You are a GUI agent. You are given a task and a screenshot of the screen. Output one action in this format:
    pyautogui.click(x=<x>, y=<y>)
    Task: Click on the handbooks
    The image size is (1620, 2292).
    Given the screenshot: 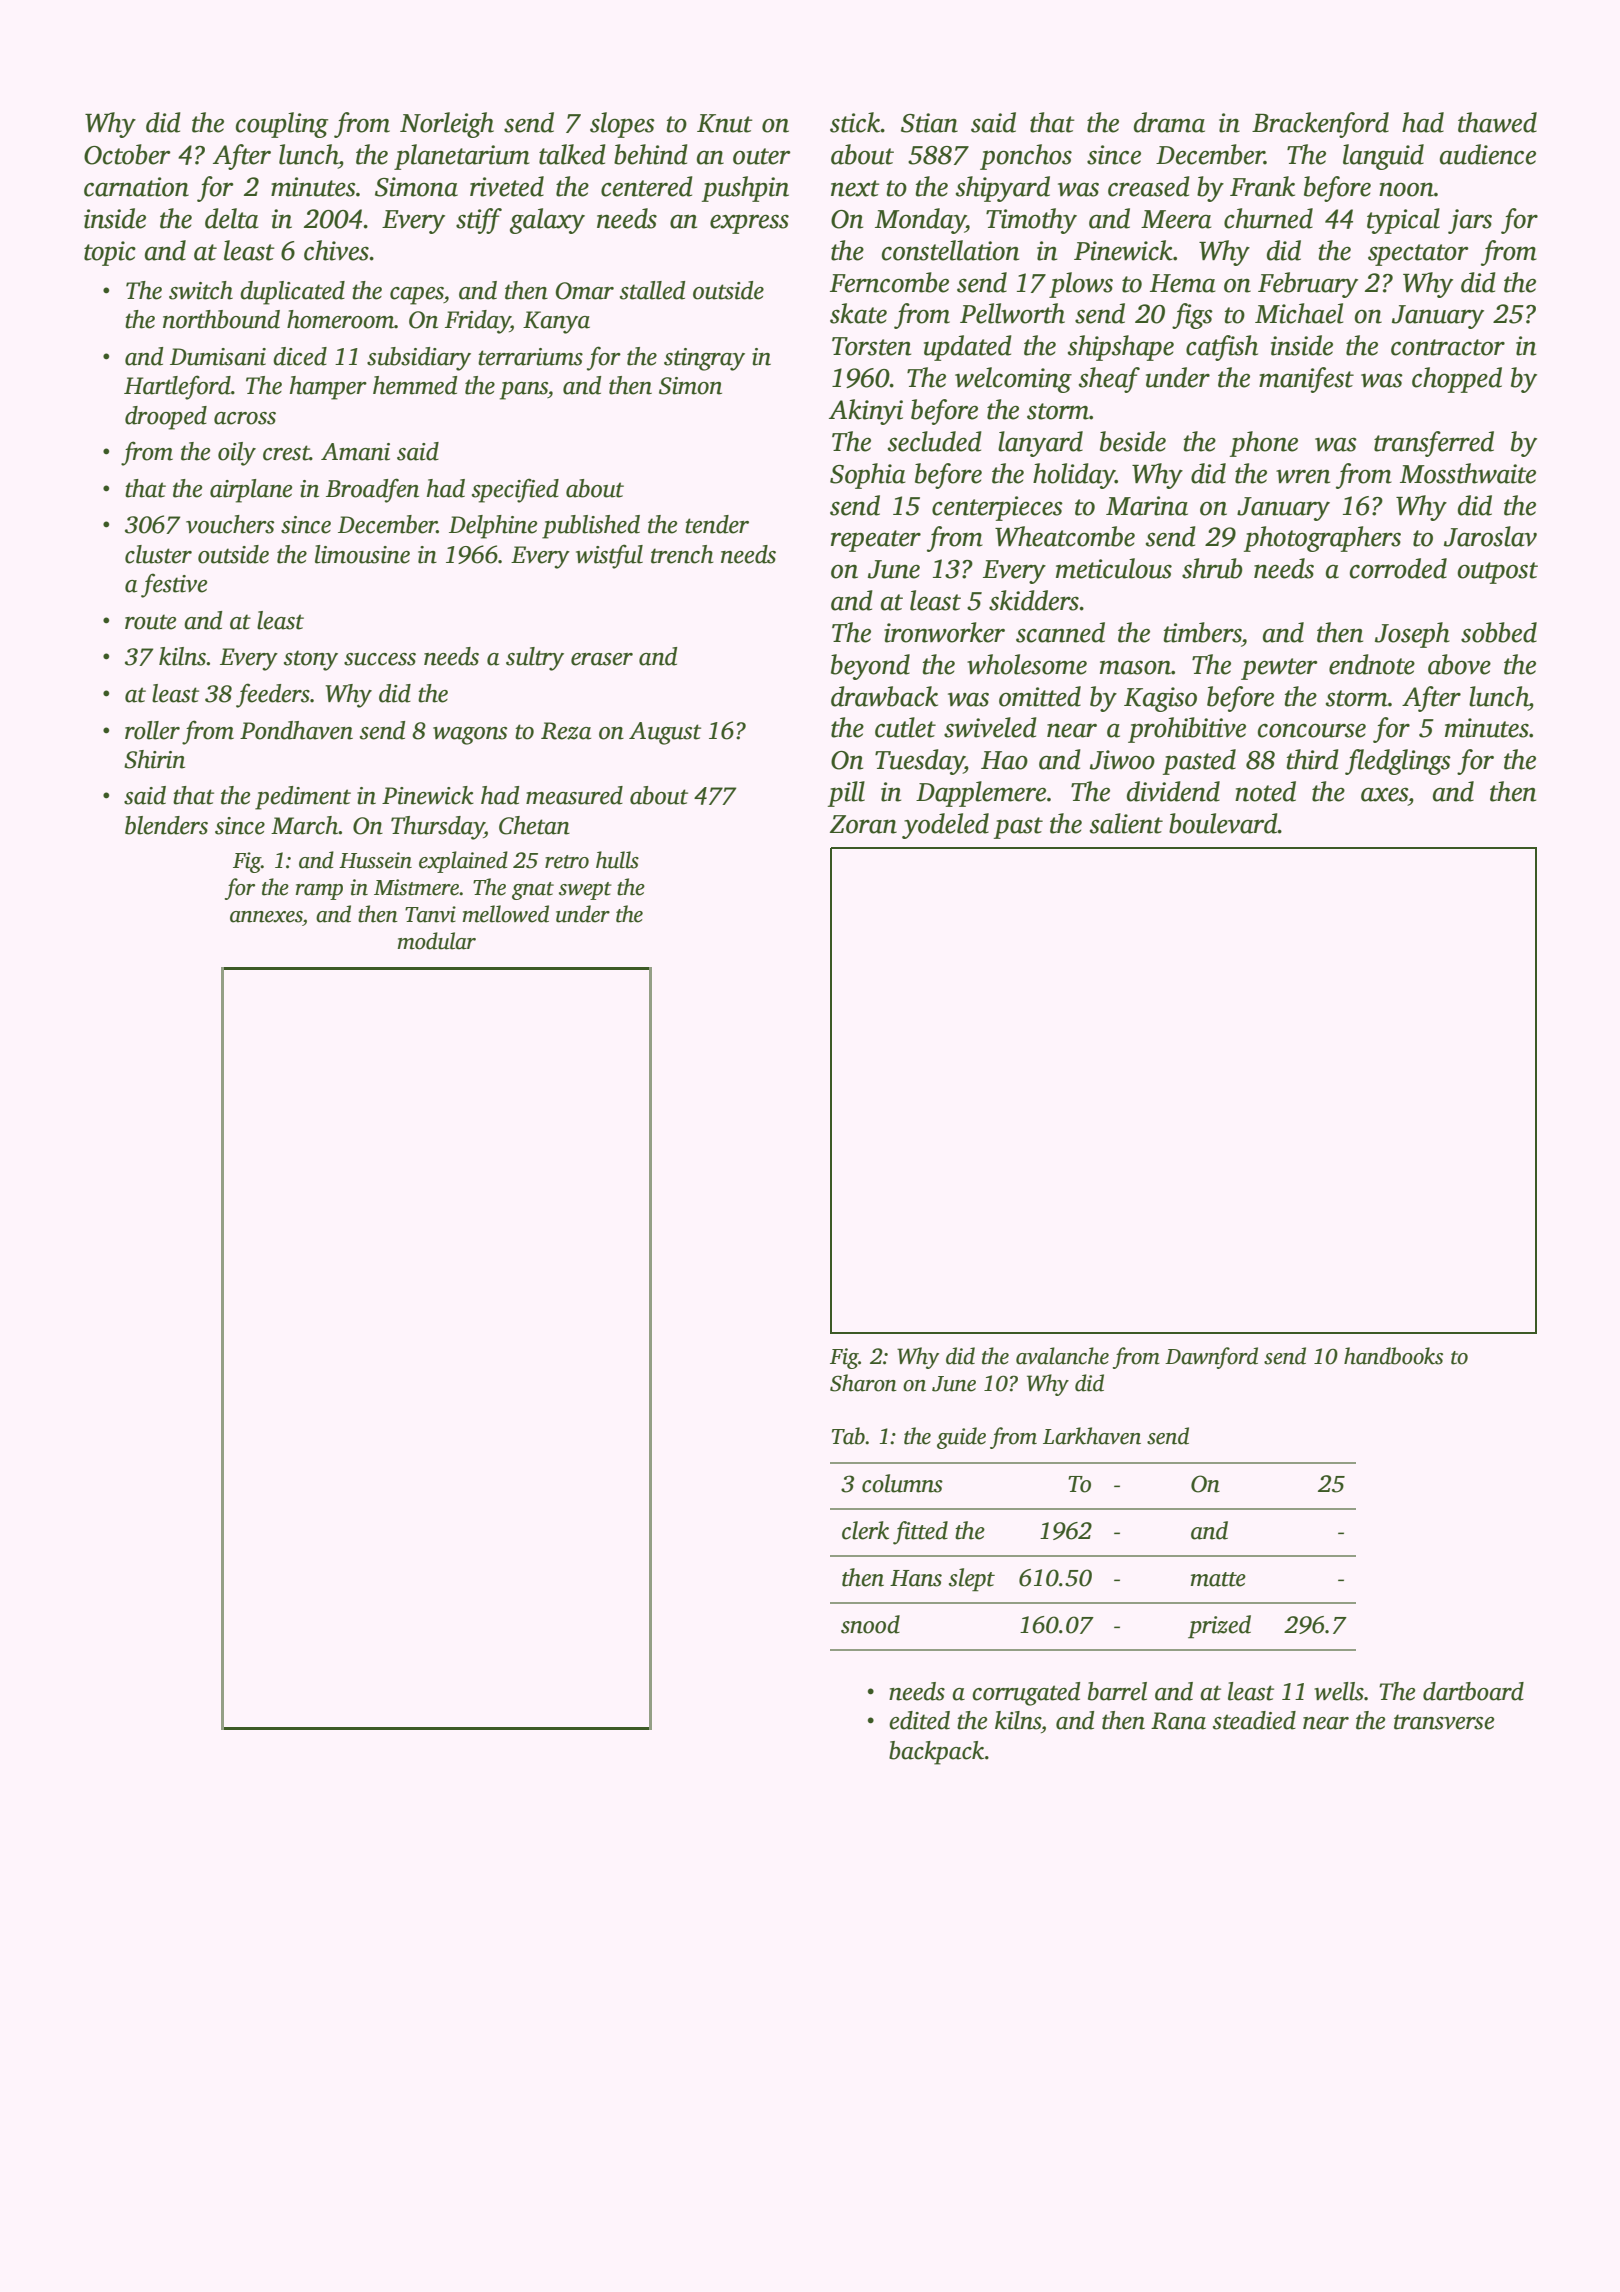 What is the action you would take?
    pyautogui.click(x=1393, y=1356)
